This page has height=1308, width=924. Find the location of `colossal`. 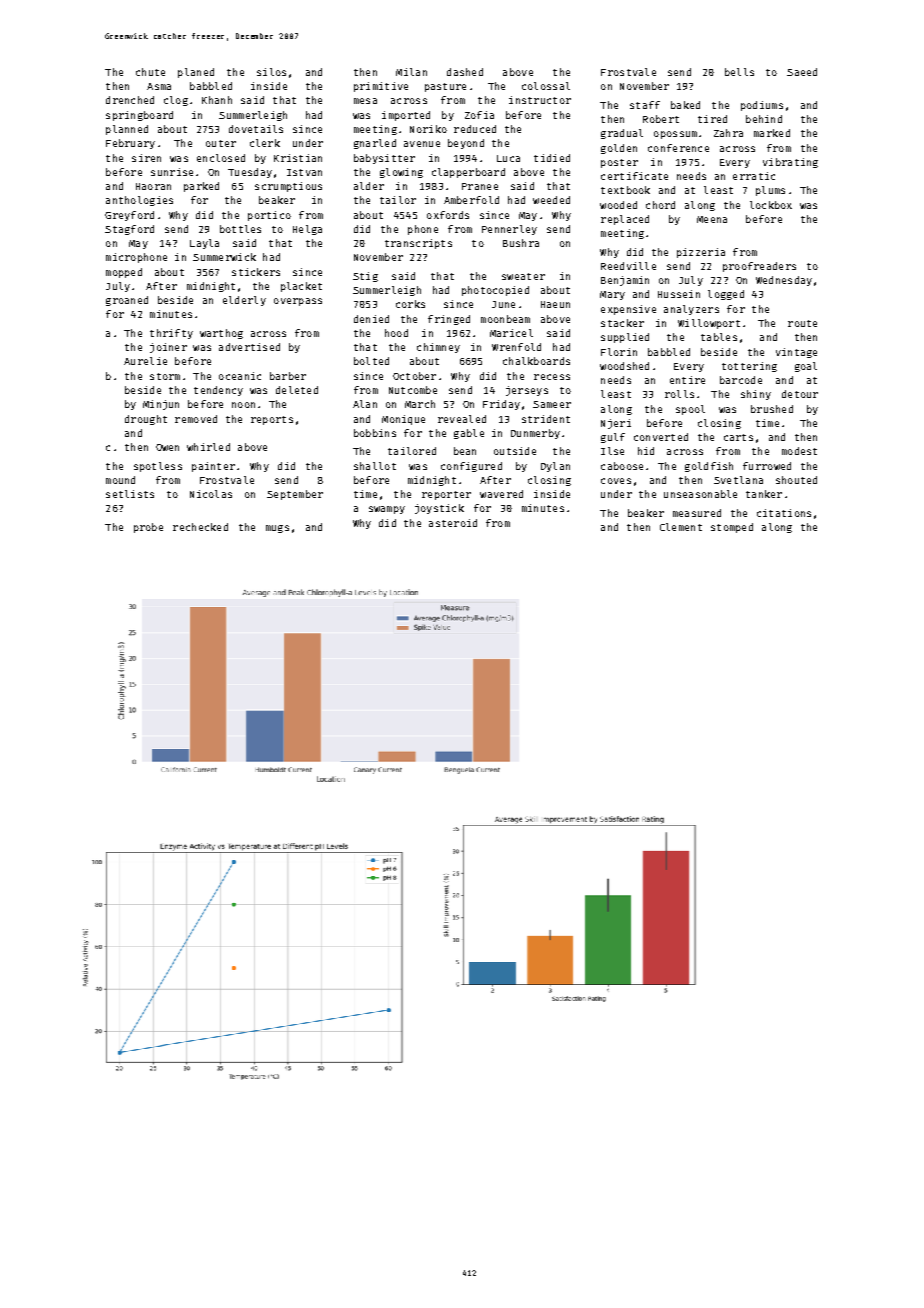

colossal is located at coordinates (546, 86).
